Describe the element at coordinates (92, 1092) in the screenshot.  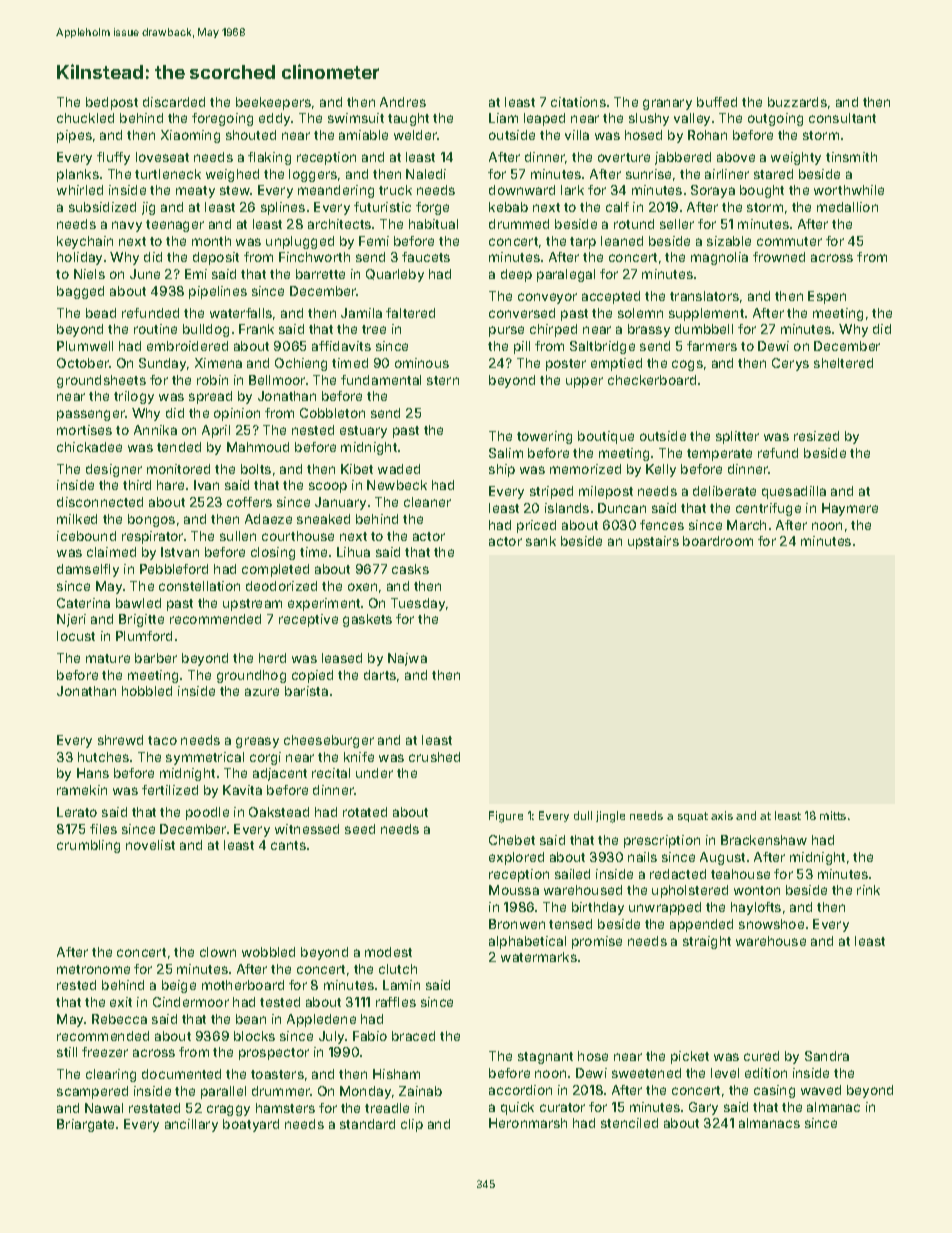
I see `scampered` at that location.
